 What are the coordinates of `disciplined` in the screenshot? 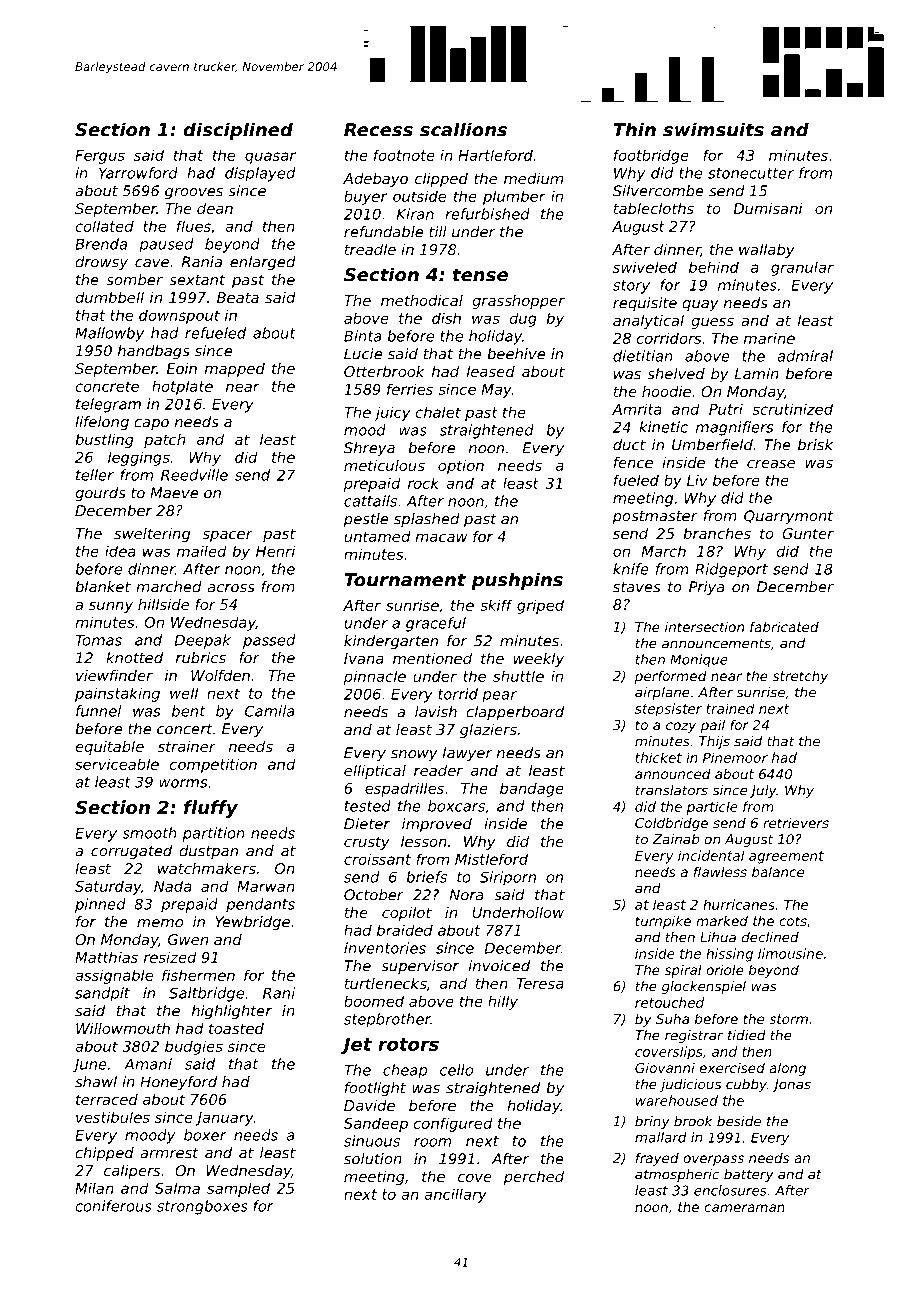 It's located at (238, 131).
